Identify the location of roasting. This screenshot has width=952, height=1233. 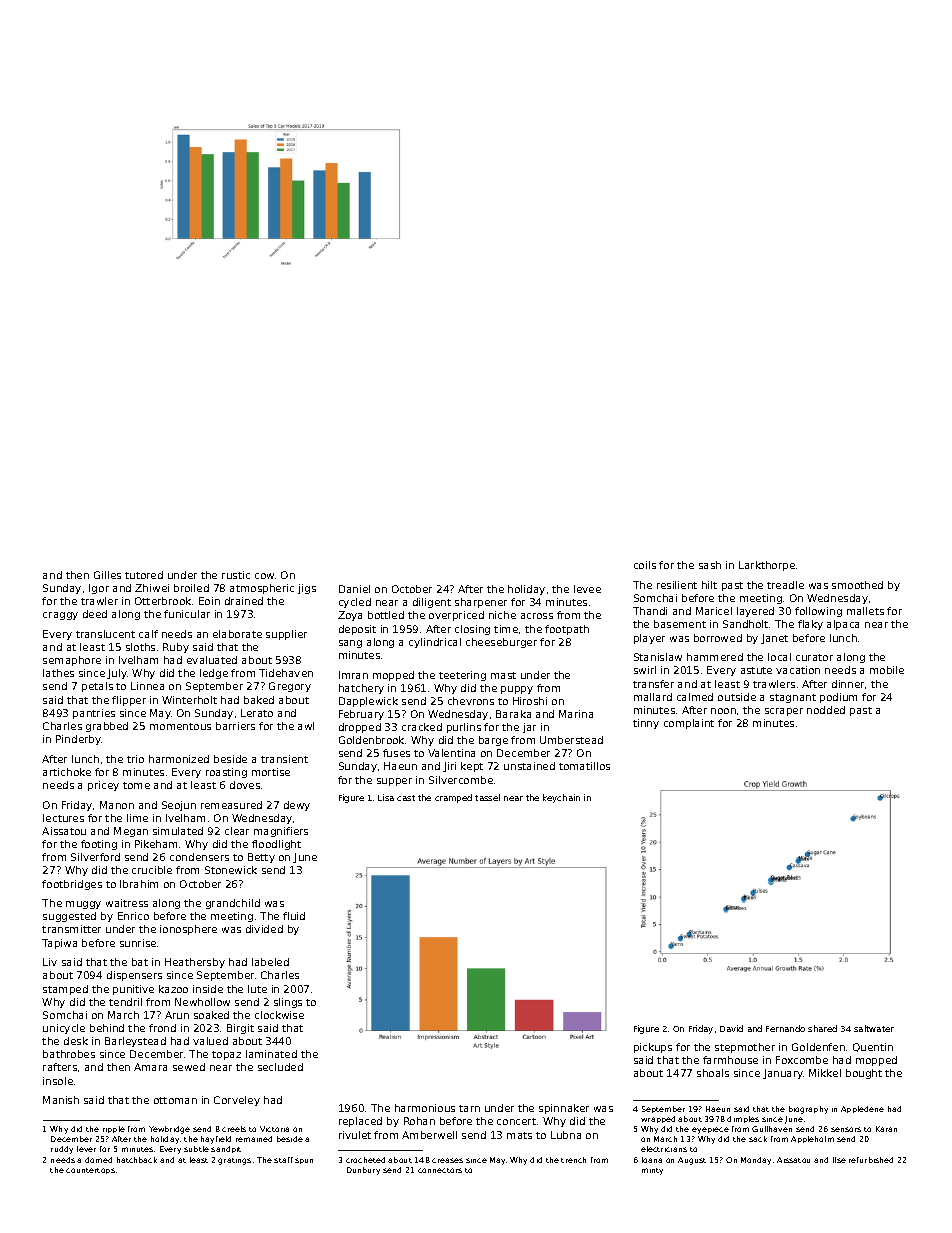
(226, 773).
